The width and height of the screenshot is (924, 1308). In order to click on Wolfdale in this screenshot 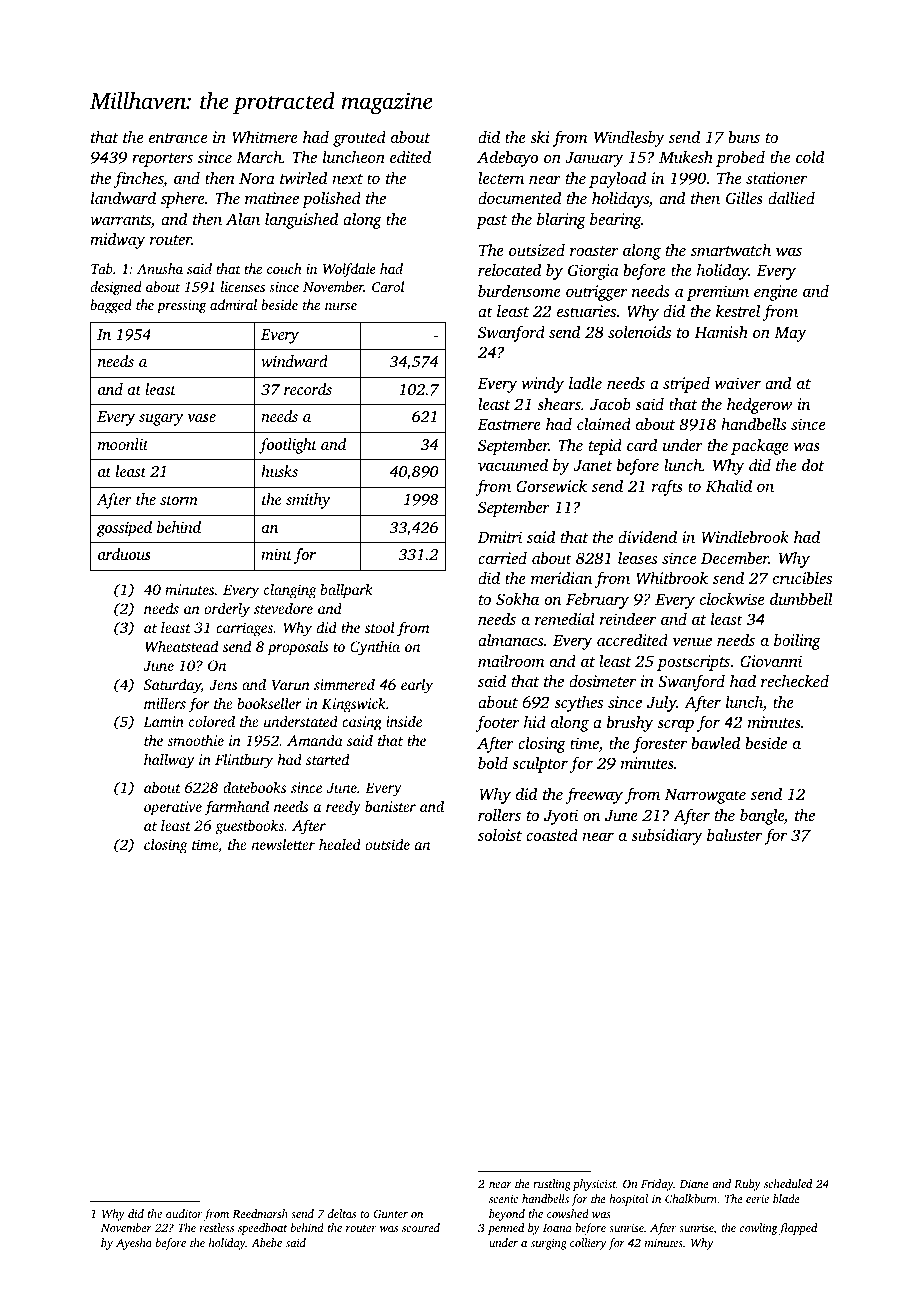, I will do `click(349, 270)`.
